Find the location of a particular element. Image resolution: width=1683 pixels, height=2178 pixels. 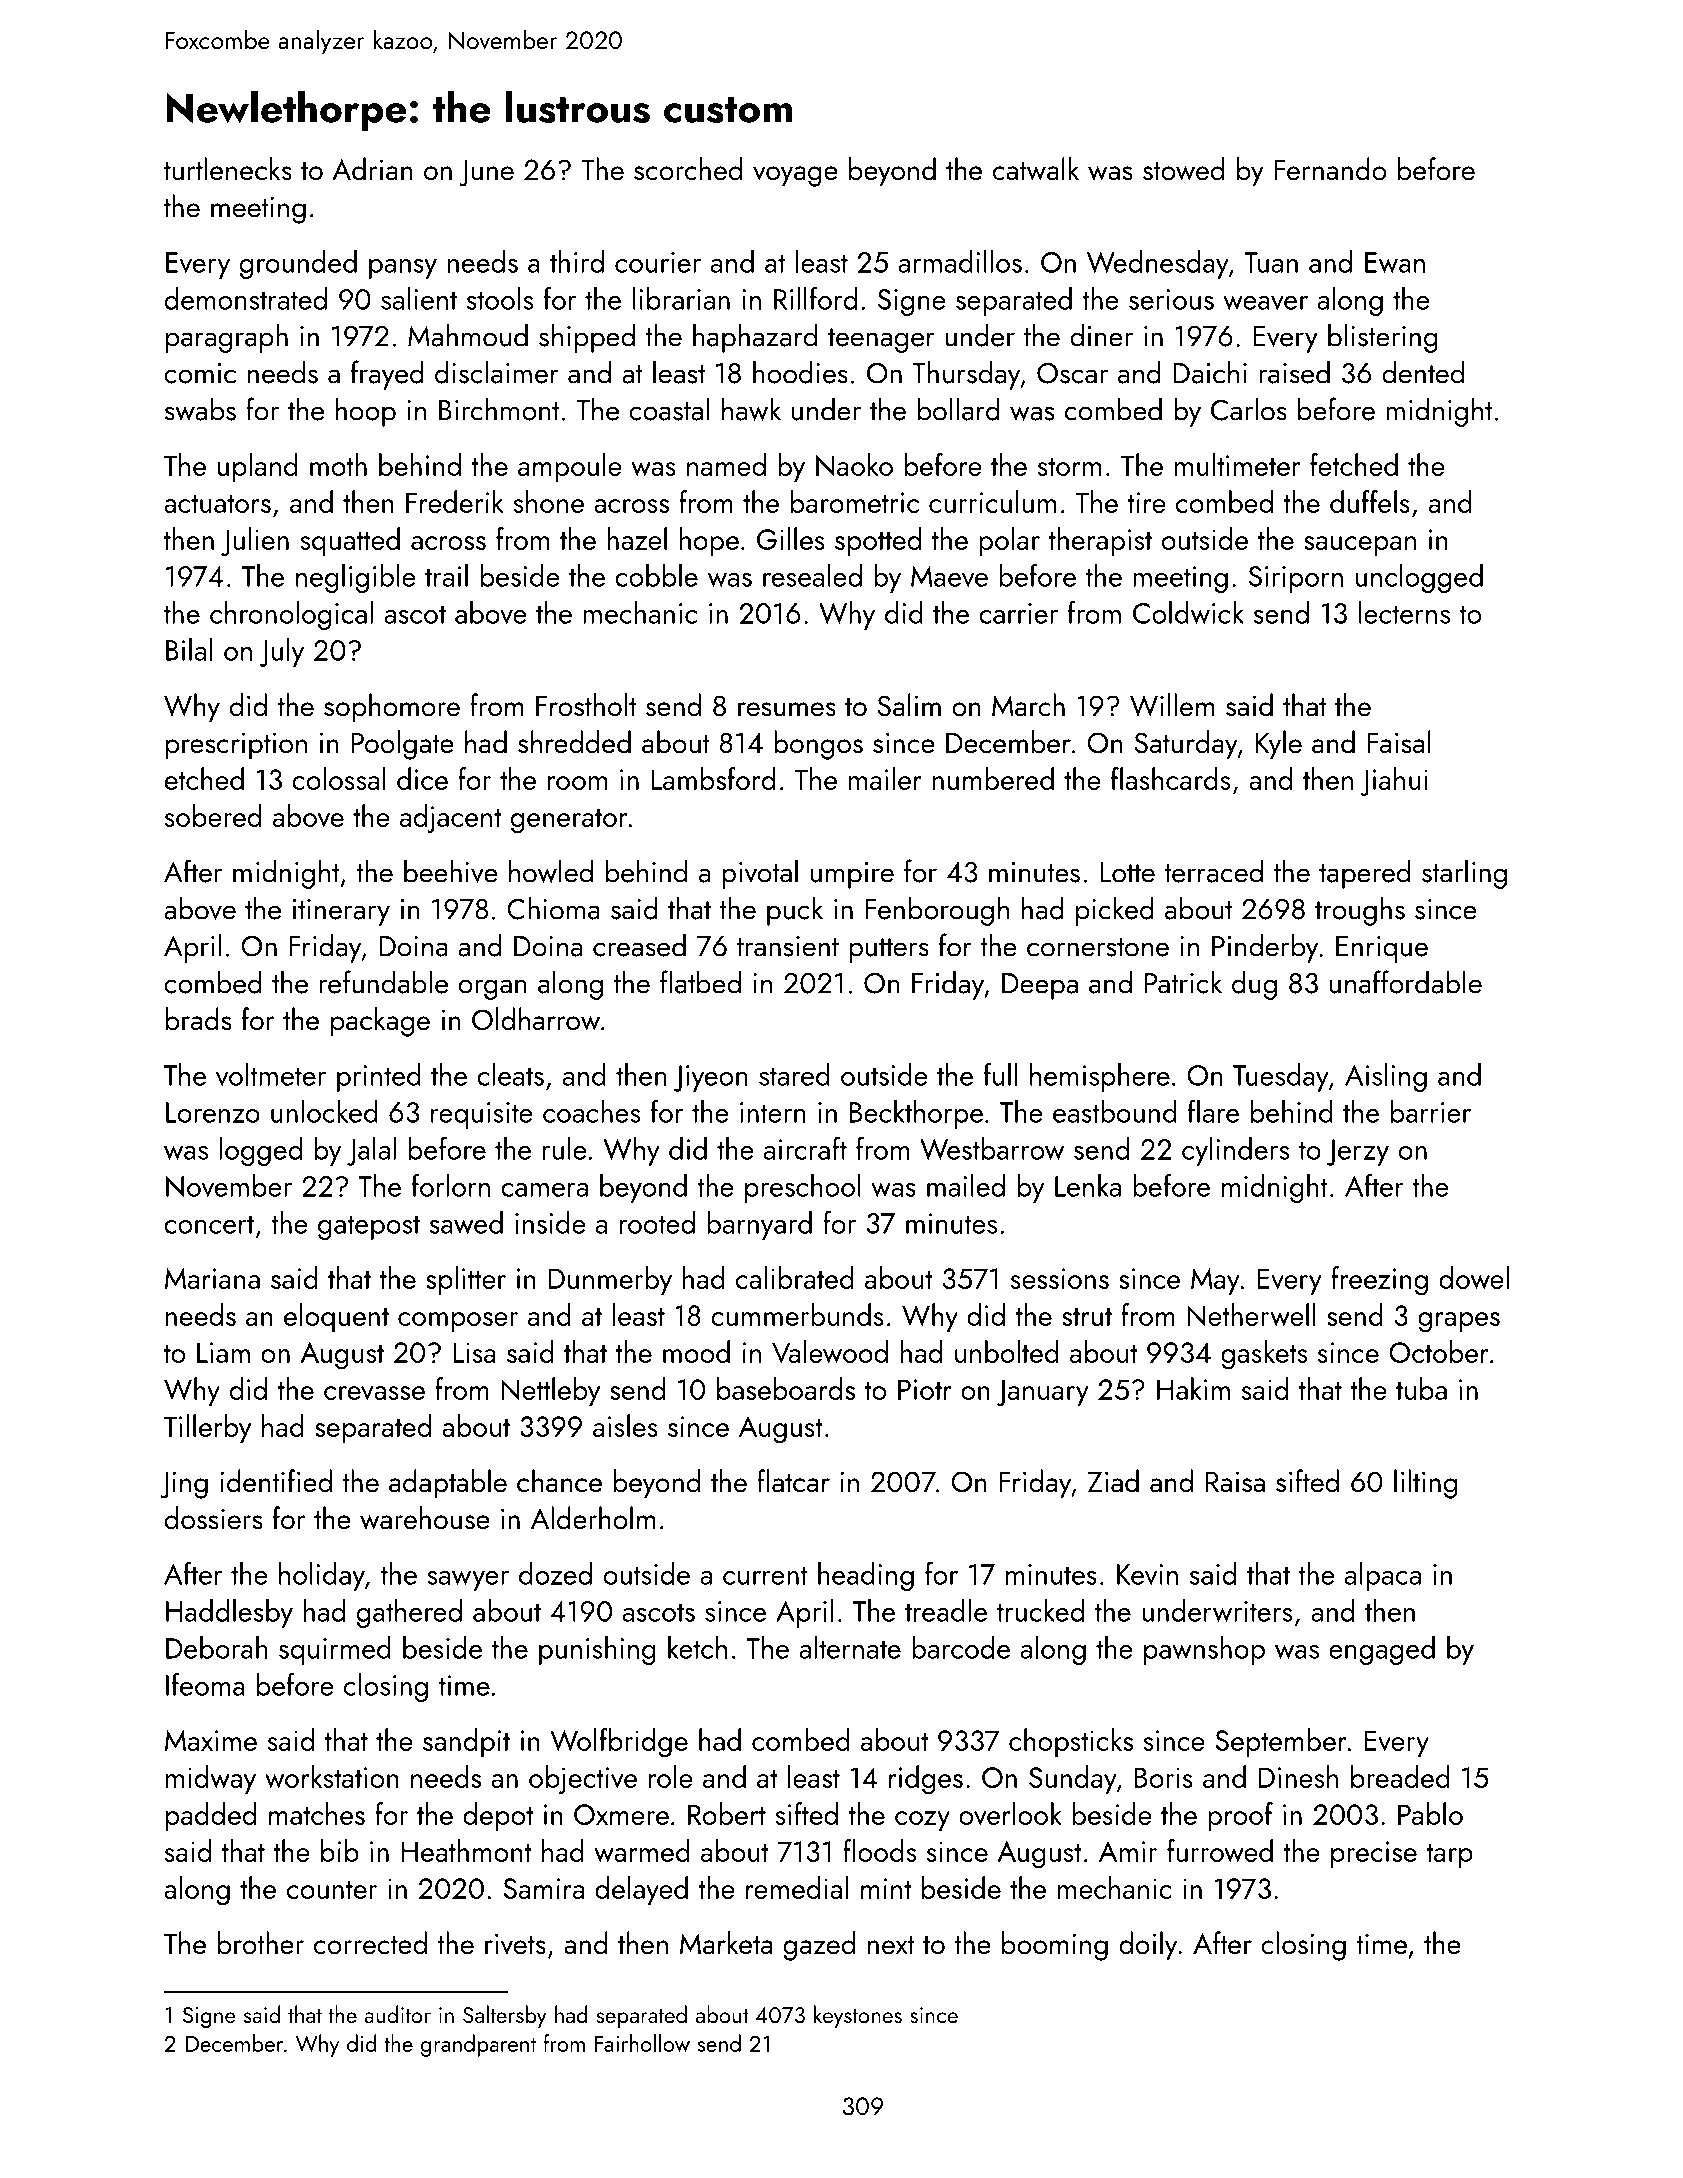

stowed is located at coordinates (1183, 169).
